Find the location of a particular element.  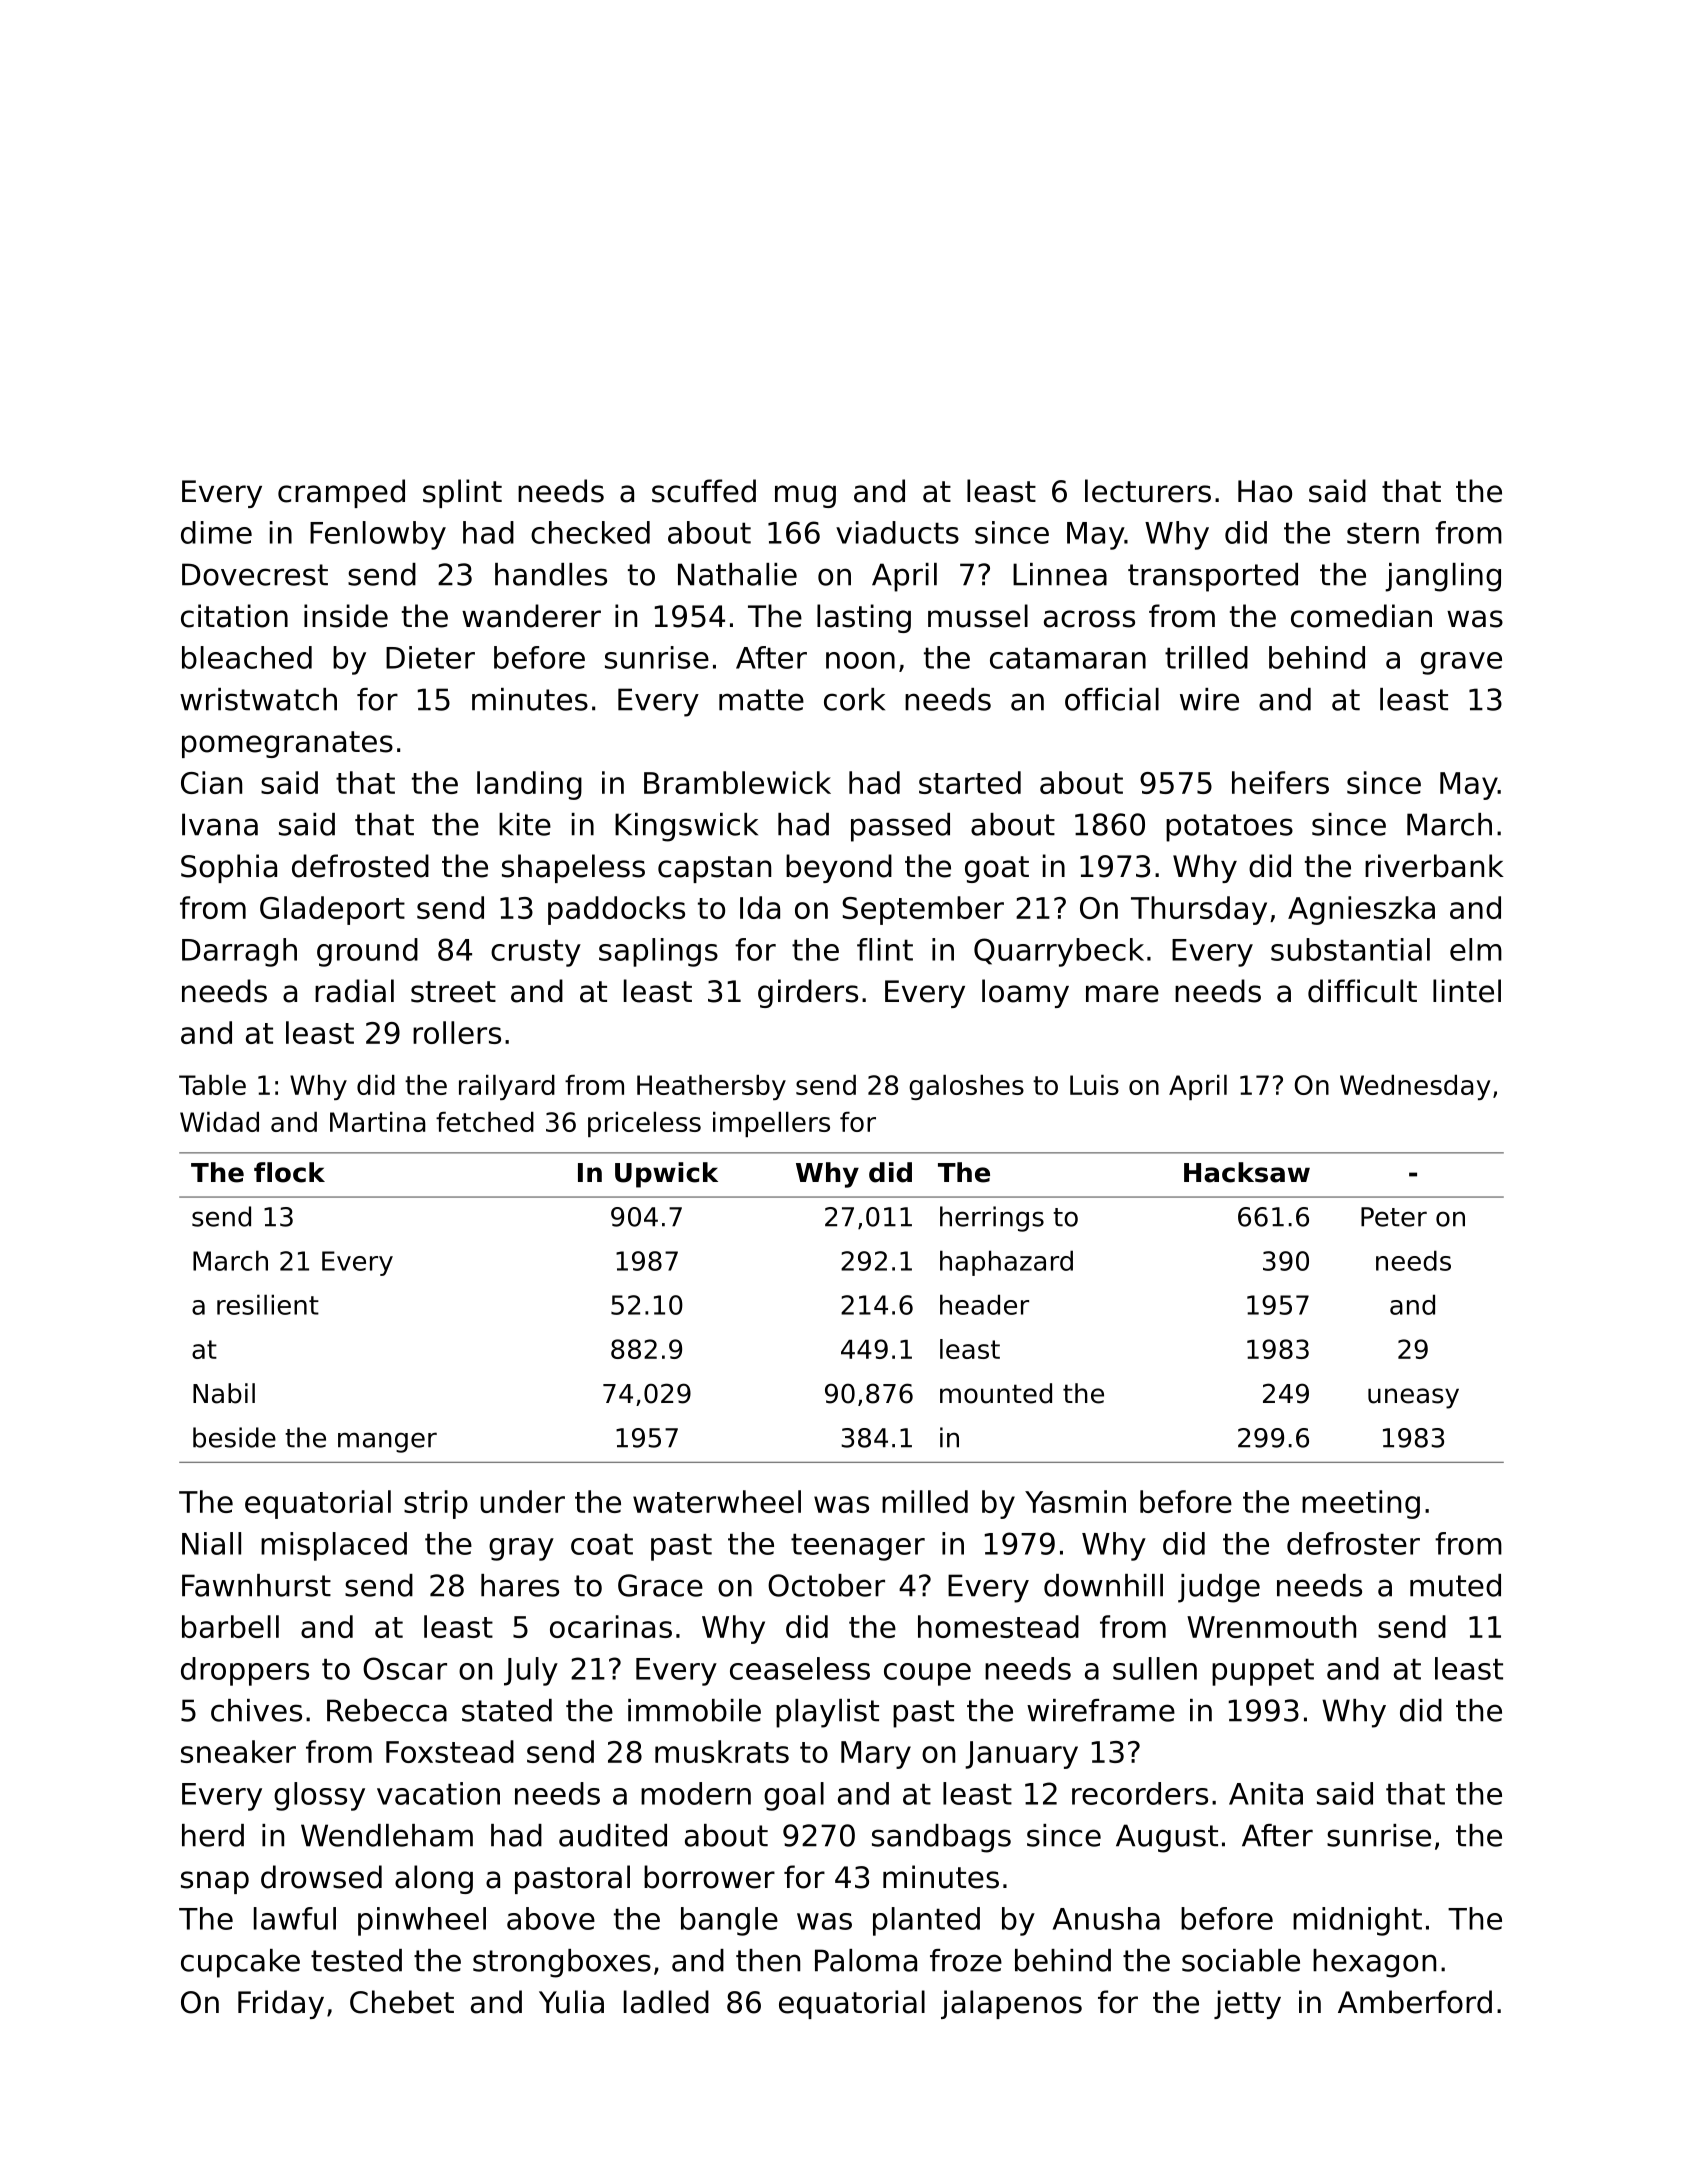

barbell is located at coordinates (230, 1626).
